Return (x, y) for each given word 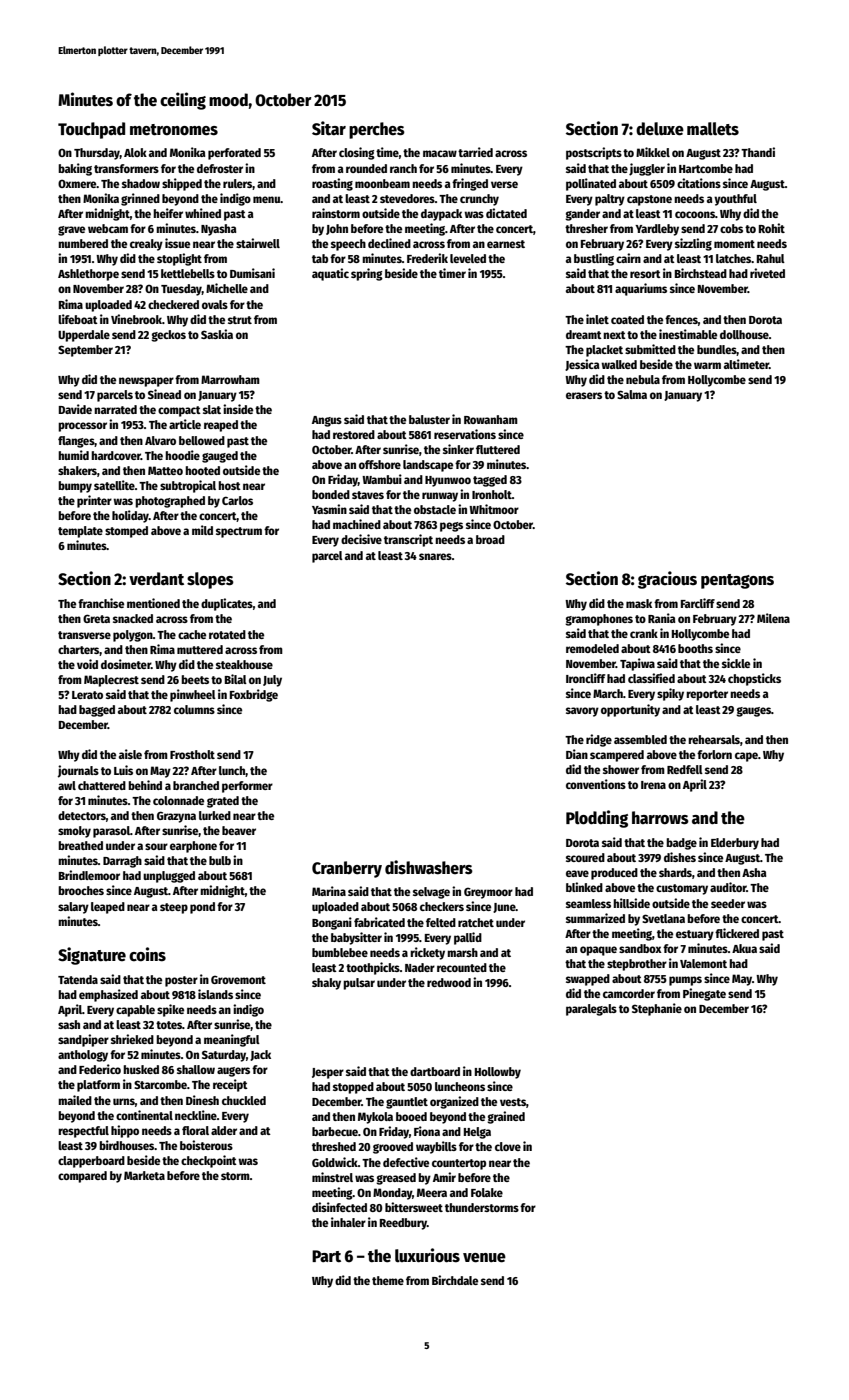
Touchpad (91, 130)
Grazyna (176, 817)
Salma (632, 394)
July (272, 681)
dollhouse (744, 334)
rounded (366, 168)
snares (435, 556)
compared (82, 1177)
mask (639, 603)
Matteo (165, 470)
